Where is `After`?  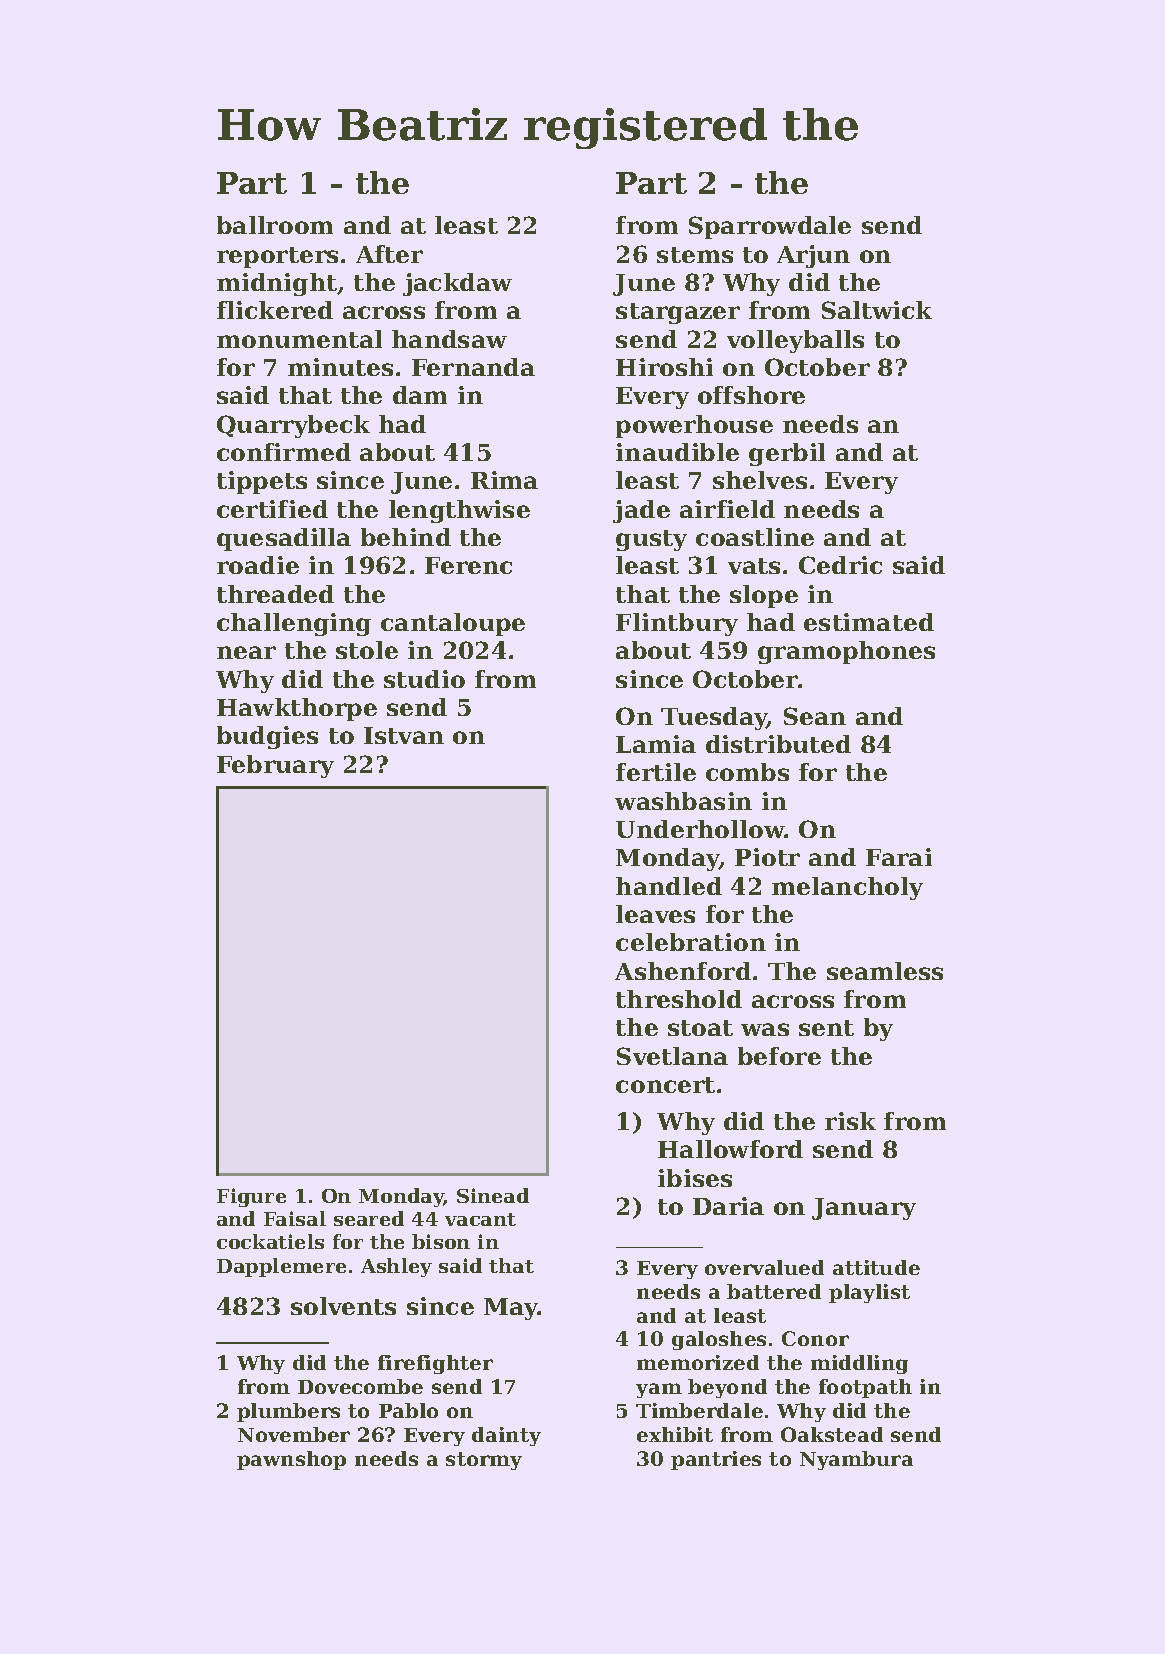
After is located at coordinates (389, 254).
